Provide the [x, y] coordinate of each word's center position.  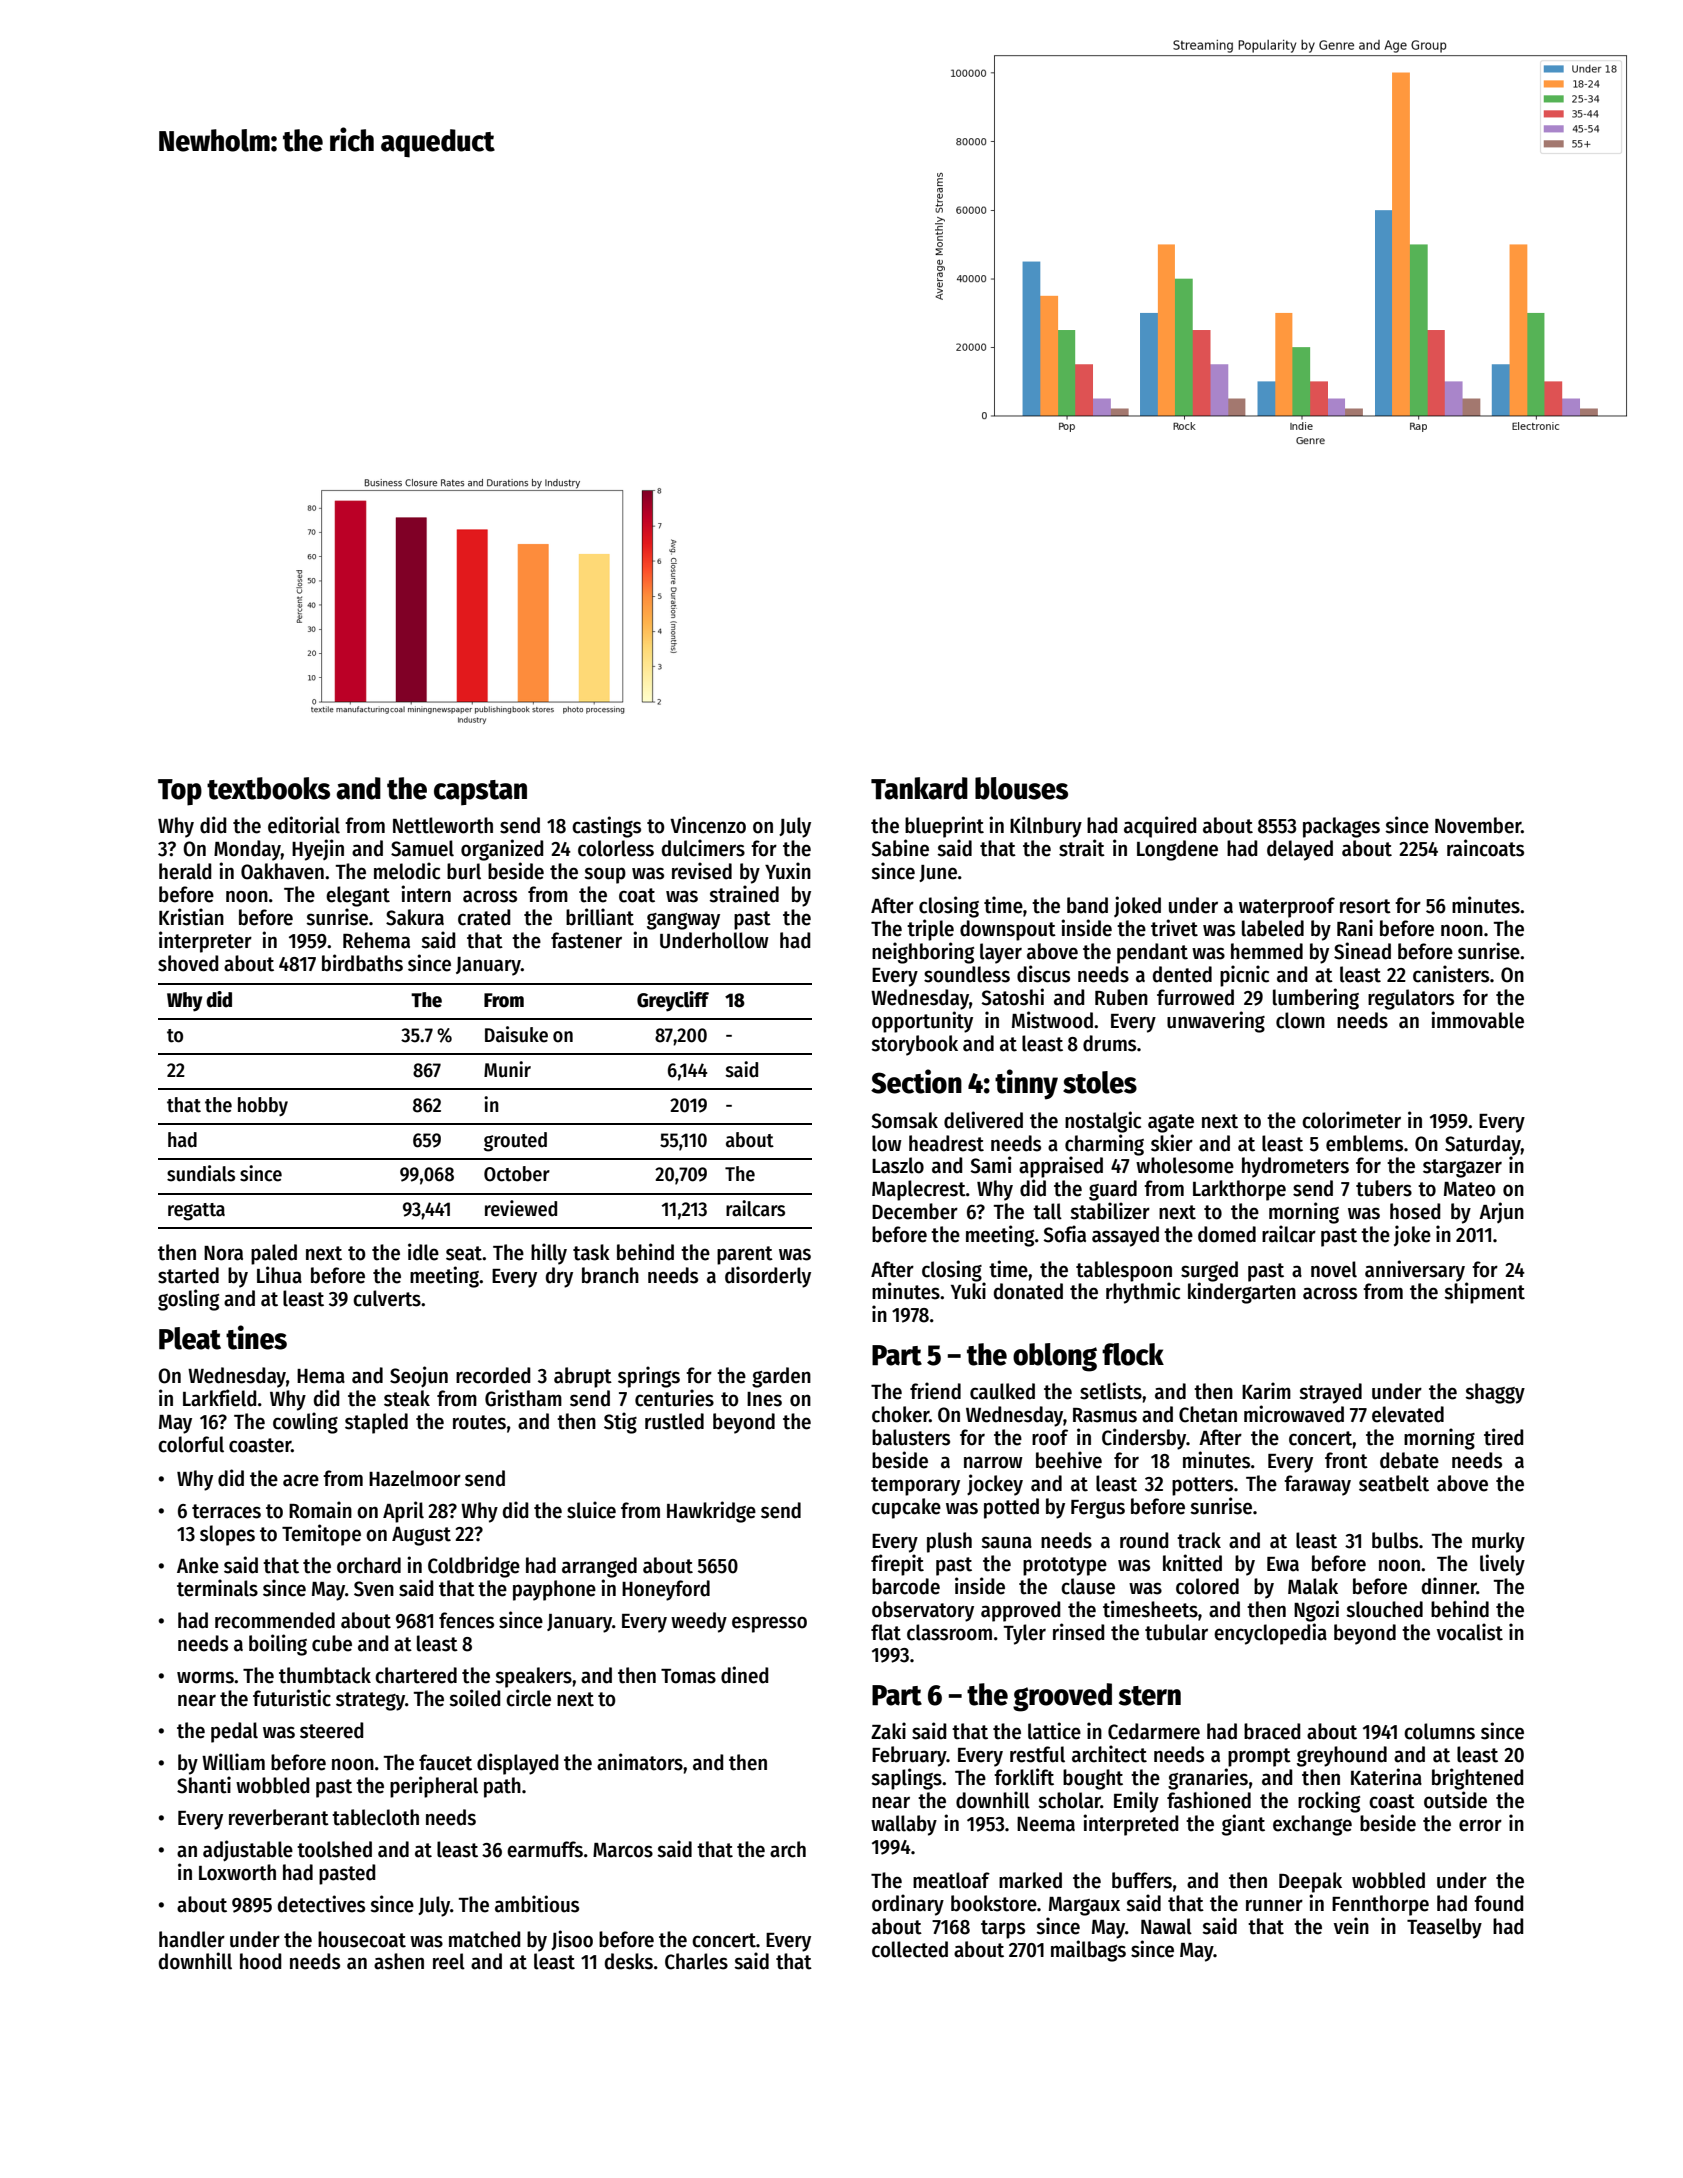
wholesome [1185, 1165]
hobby [263, 1106]
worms [205, 1677]
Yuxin [788, 871]
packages [1341, 827]
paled [274, 1254]
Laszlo [898, 1165]
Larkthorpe [1239, 1190]
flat [886, 1632]
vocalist [1470, 1632]
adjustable [248, 1851]
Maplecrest [919, 1190]
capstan [480, 793]
